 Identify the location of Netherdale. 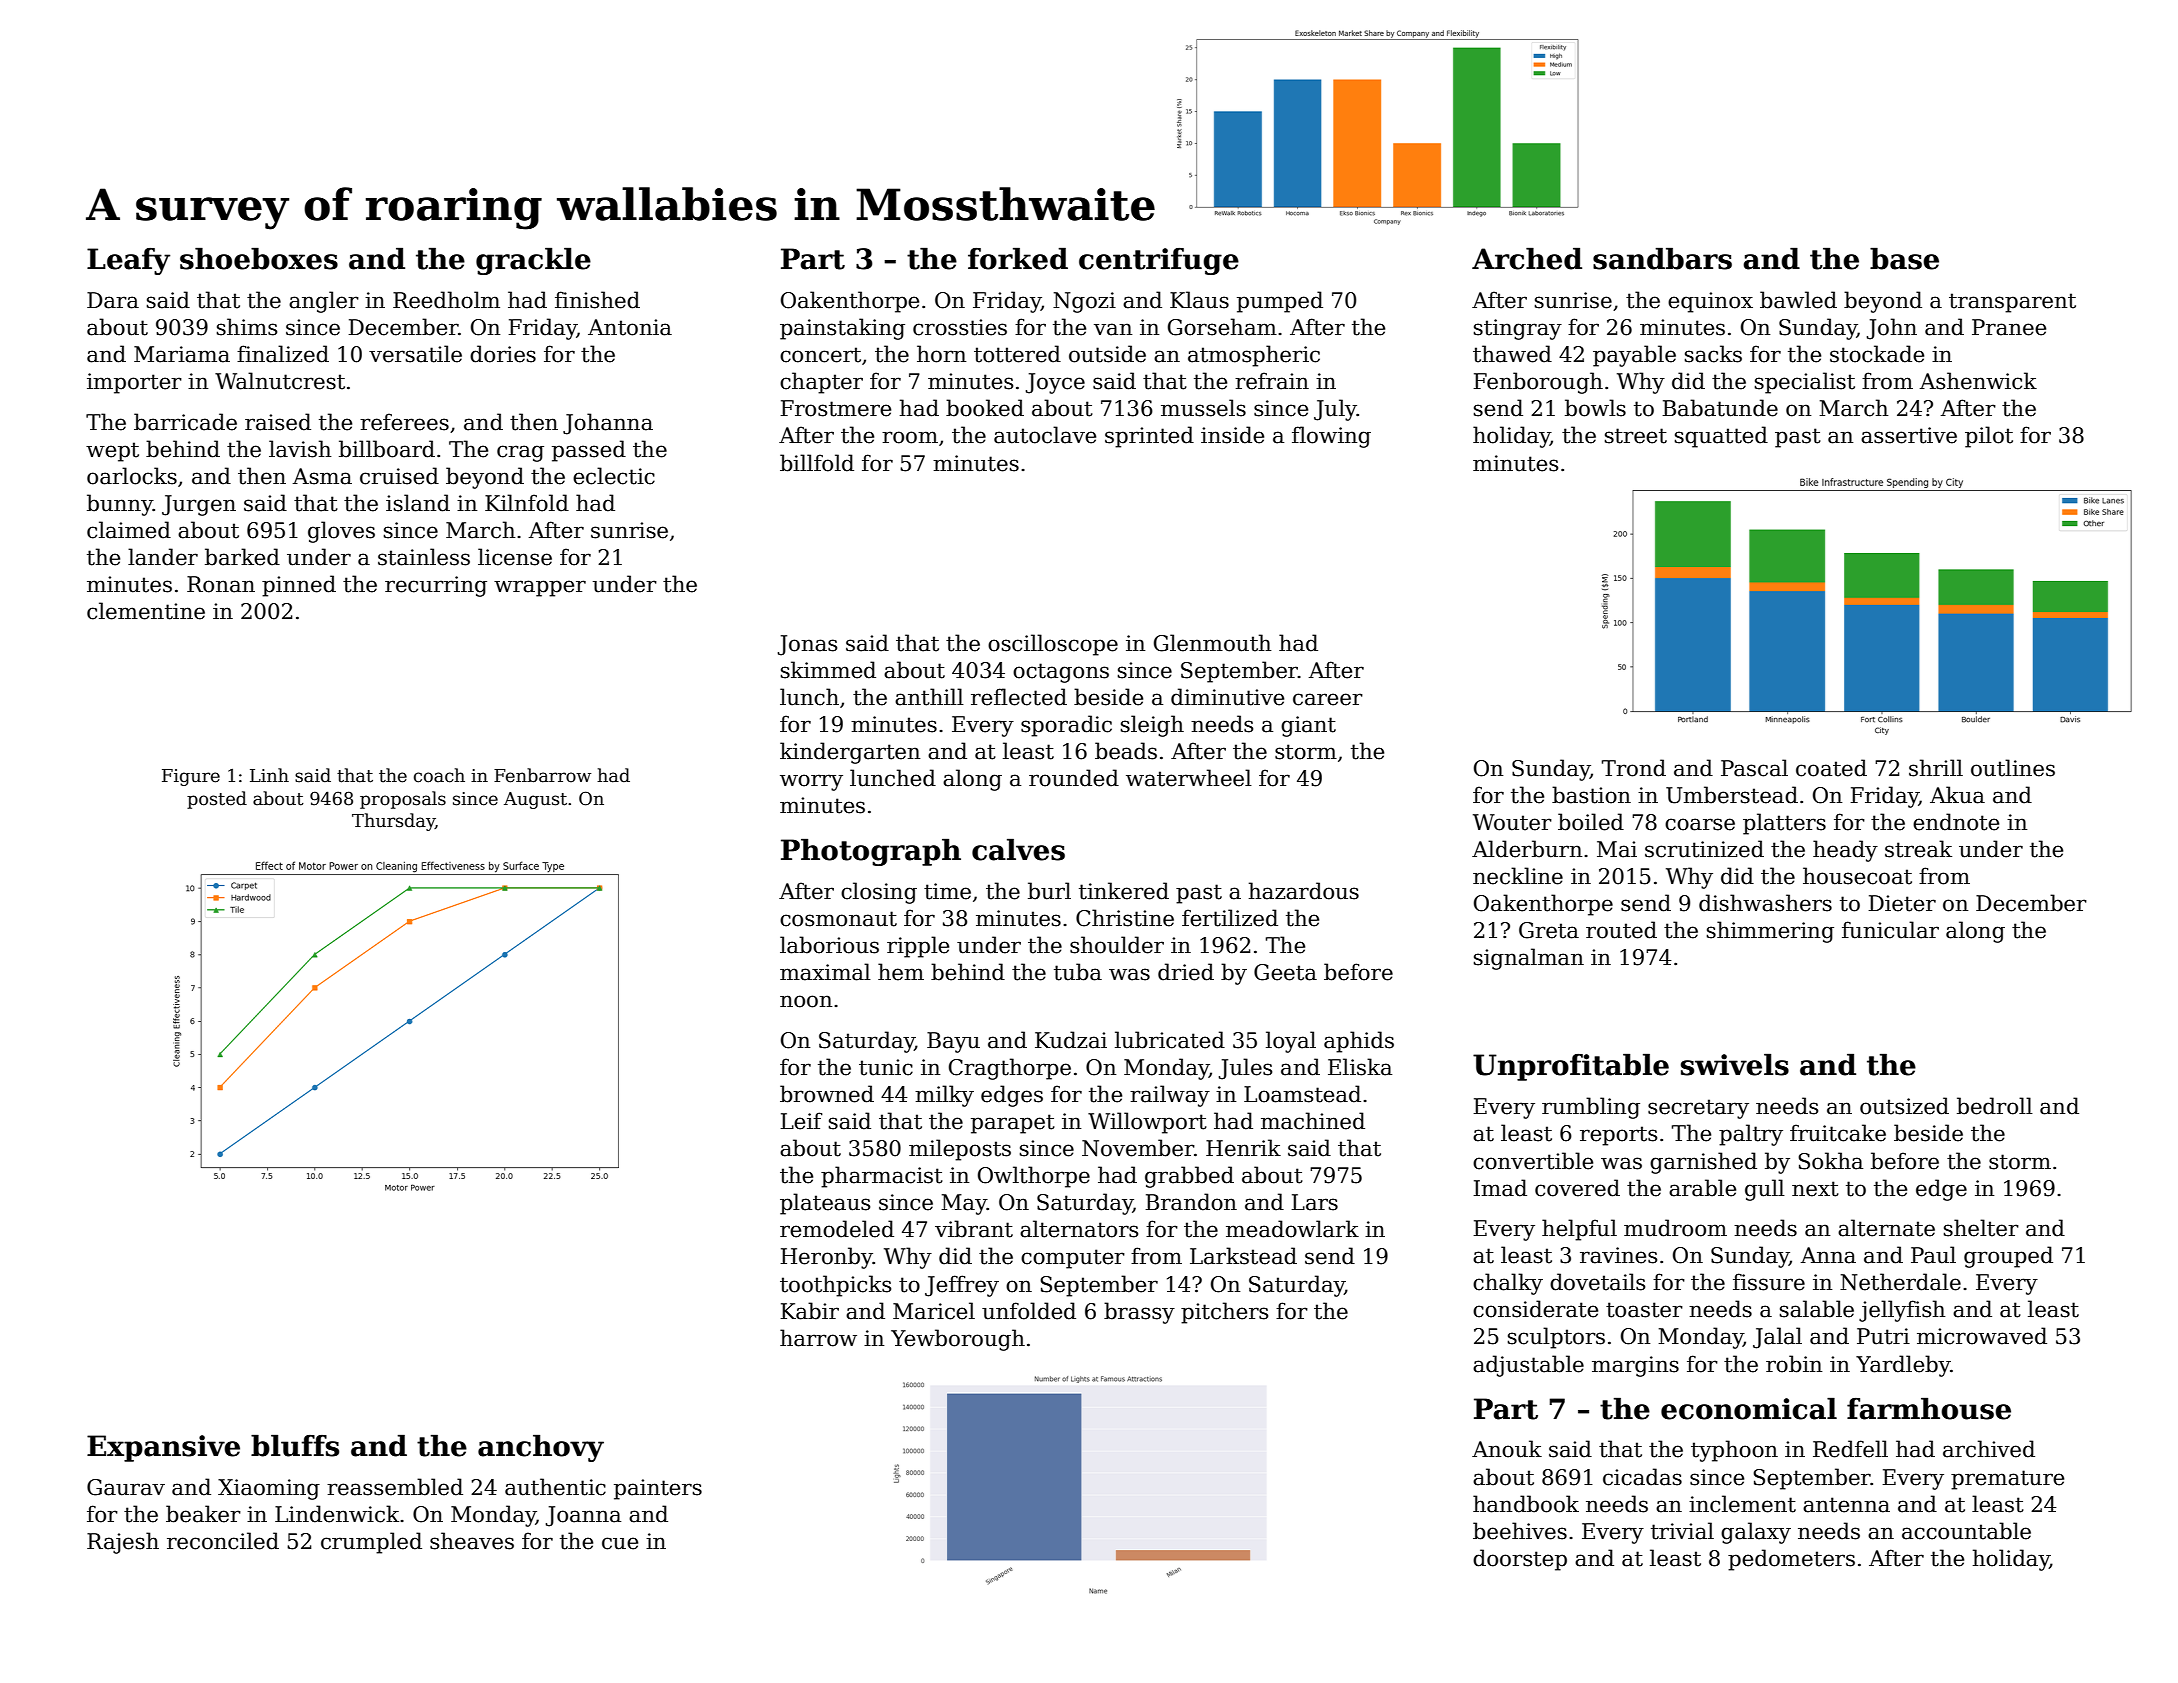
(1900, 1282).
